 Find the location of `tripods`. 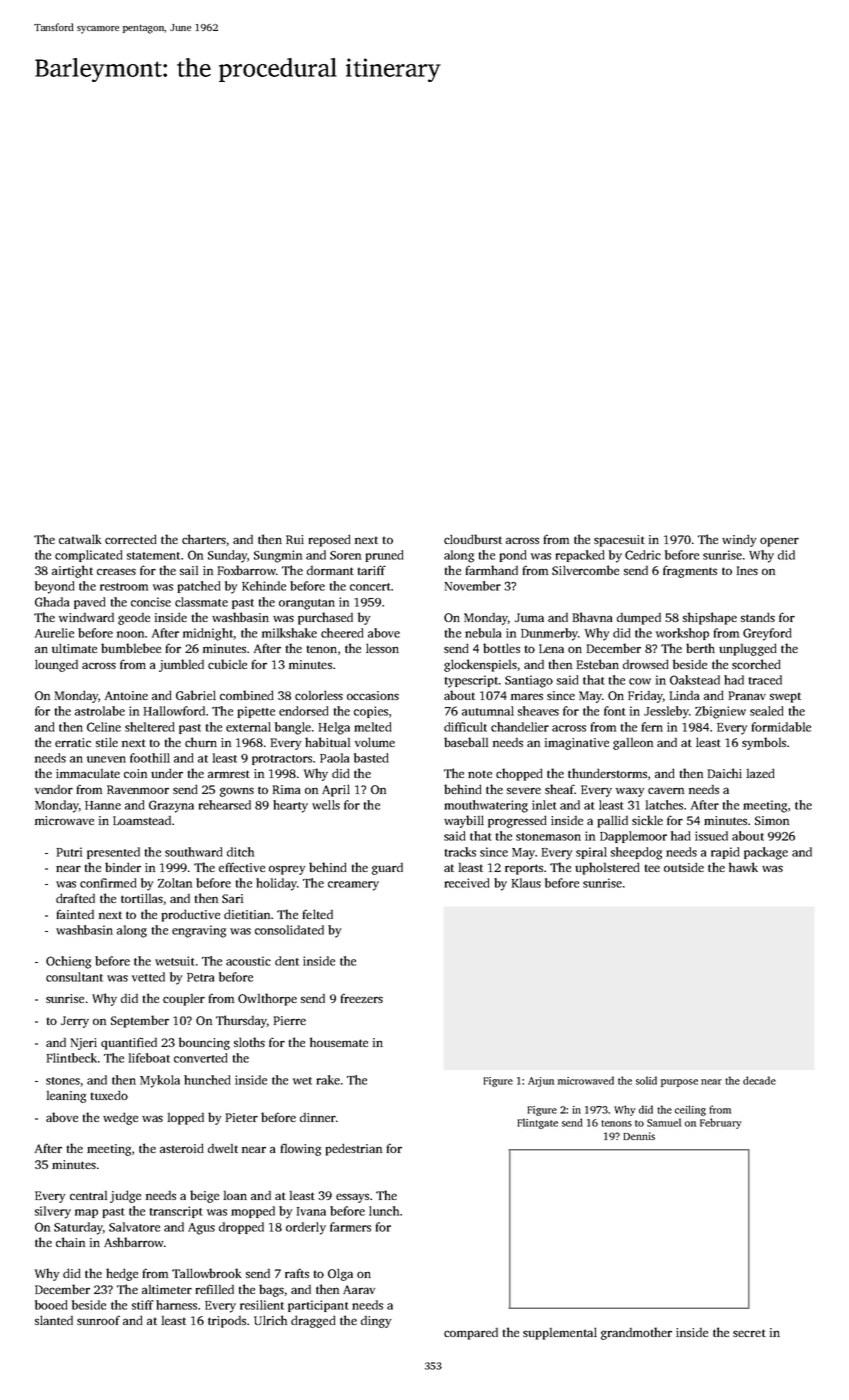

tripods is located at coordinates (227, 1322).
